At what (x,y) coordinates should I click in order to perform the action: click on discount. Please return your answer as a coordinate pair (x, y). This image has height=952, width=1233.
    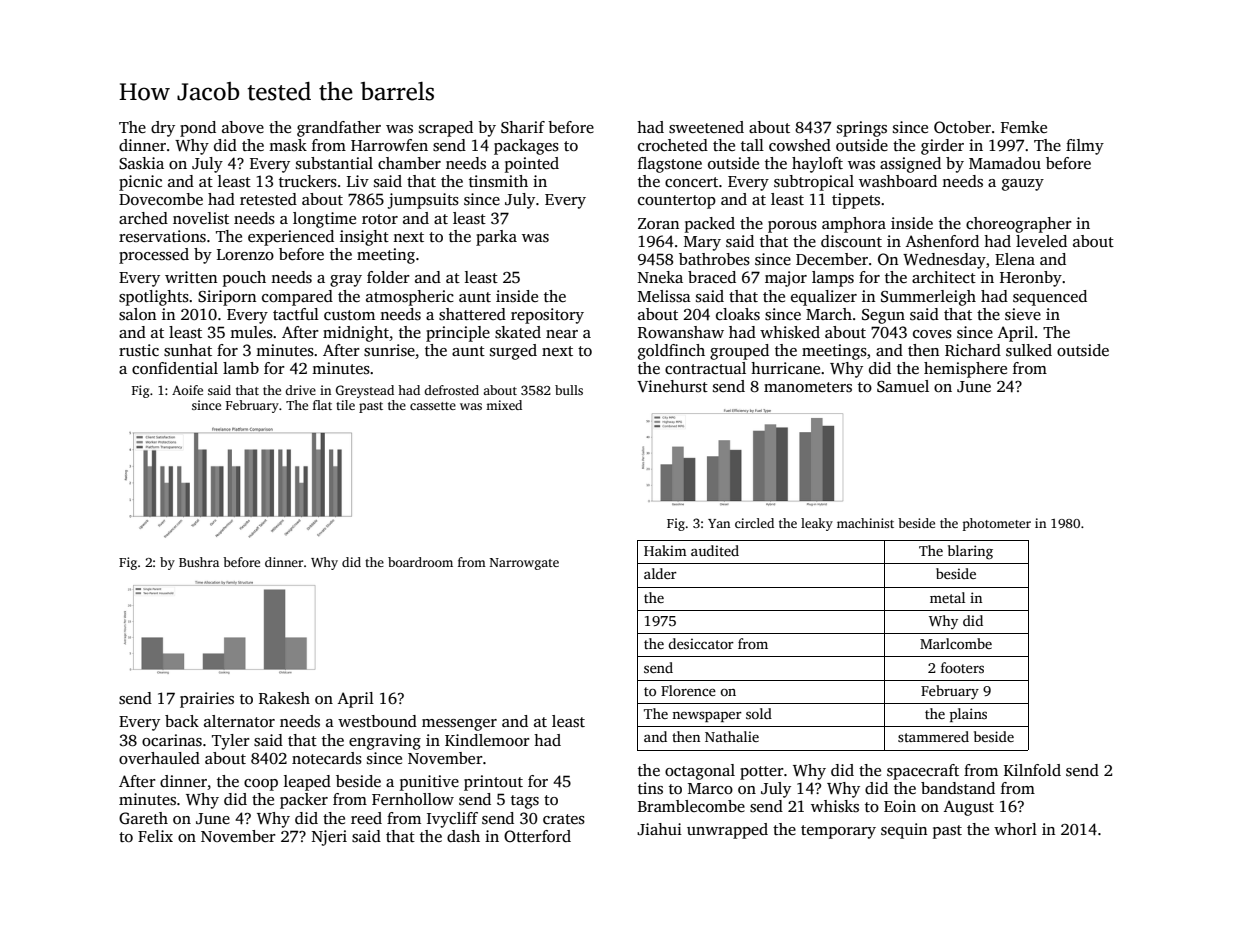
    Looking at the image, I should click on (851, 241).
